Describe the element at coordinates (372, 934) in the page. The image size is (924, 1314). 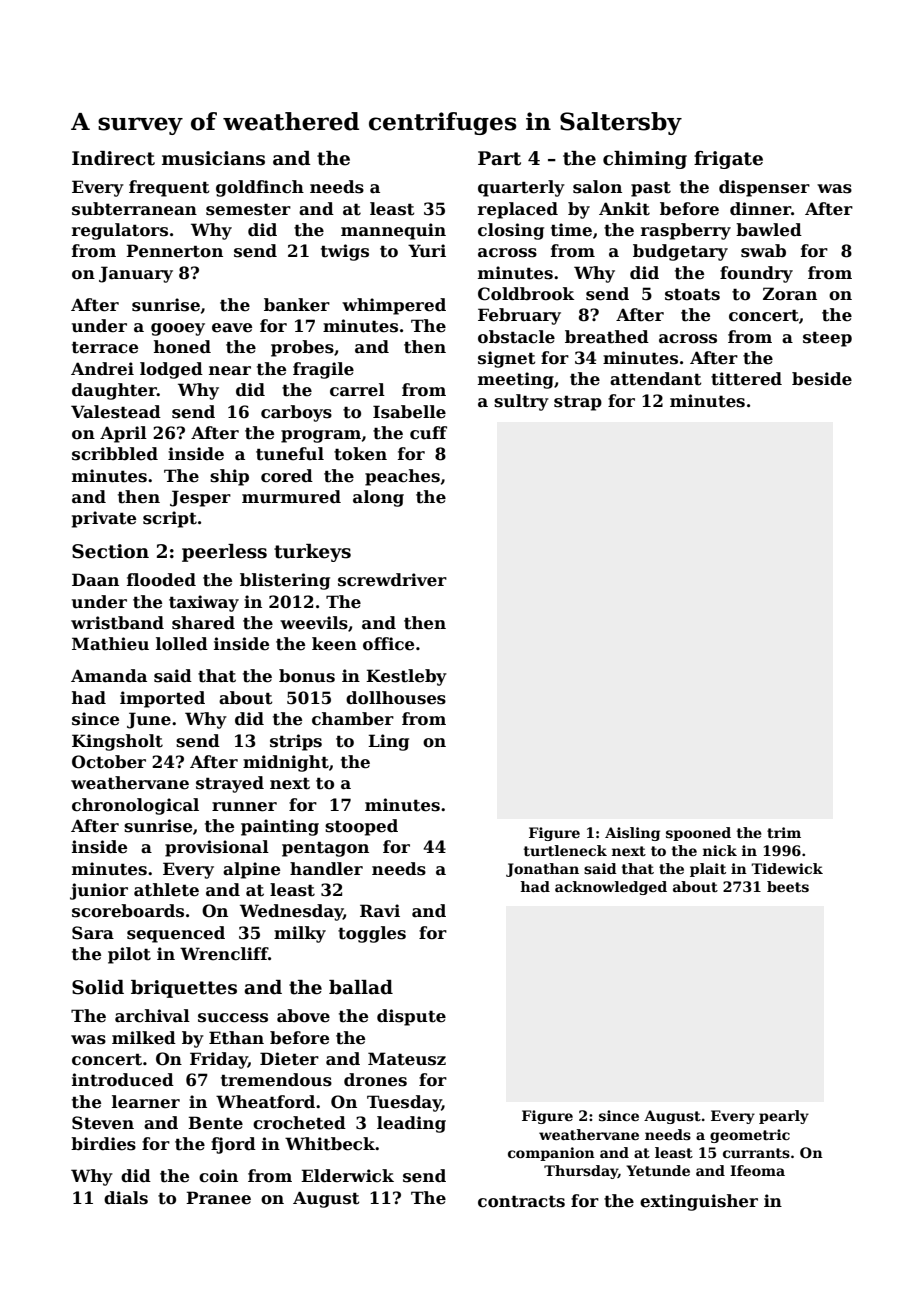
I see `toggles` at that location.
